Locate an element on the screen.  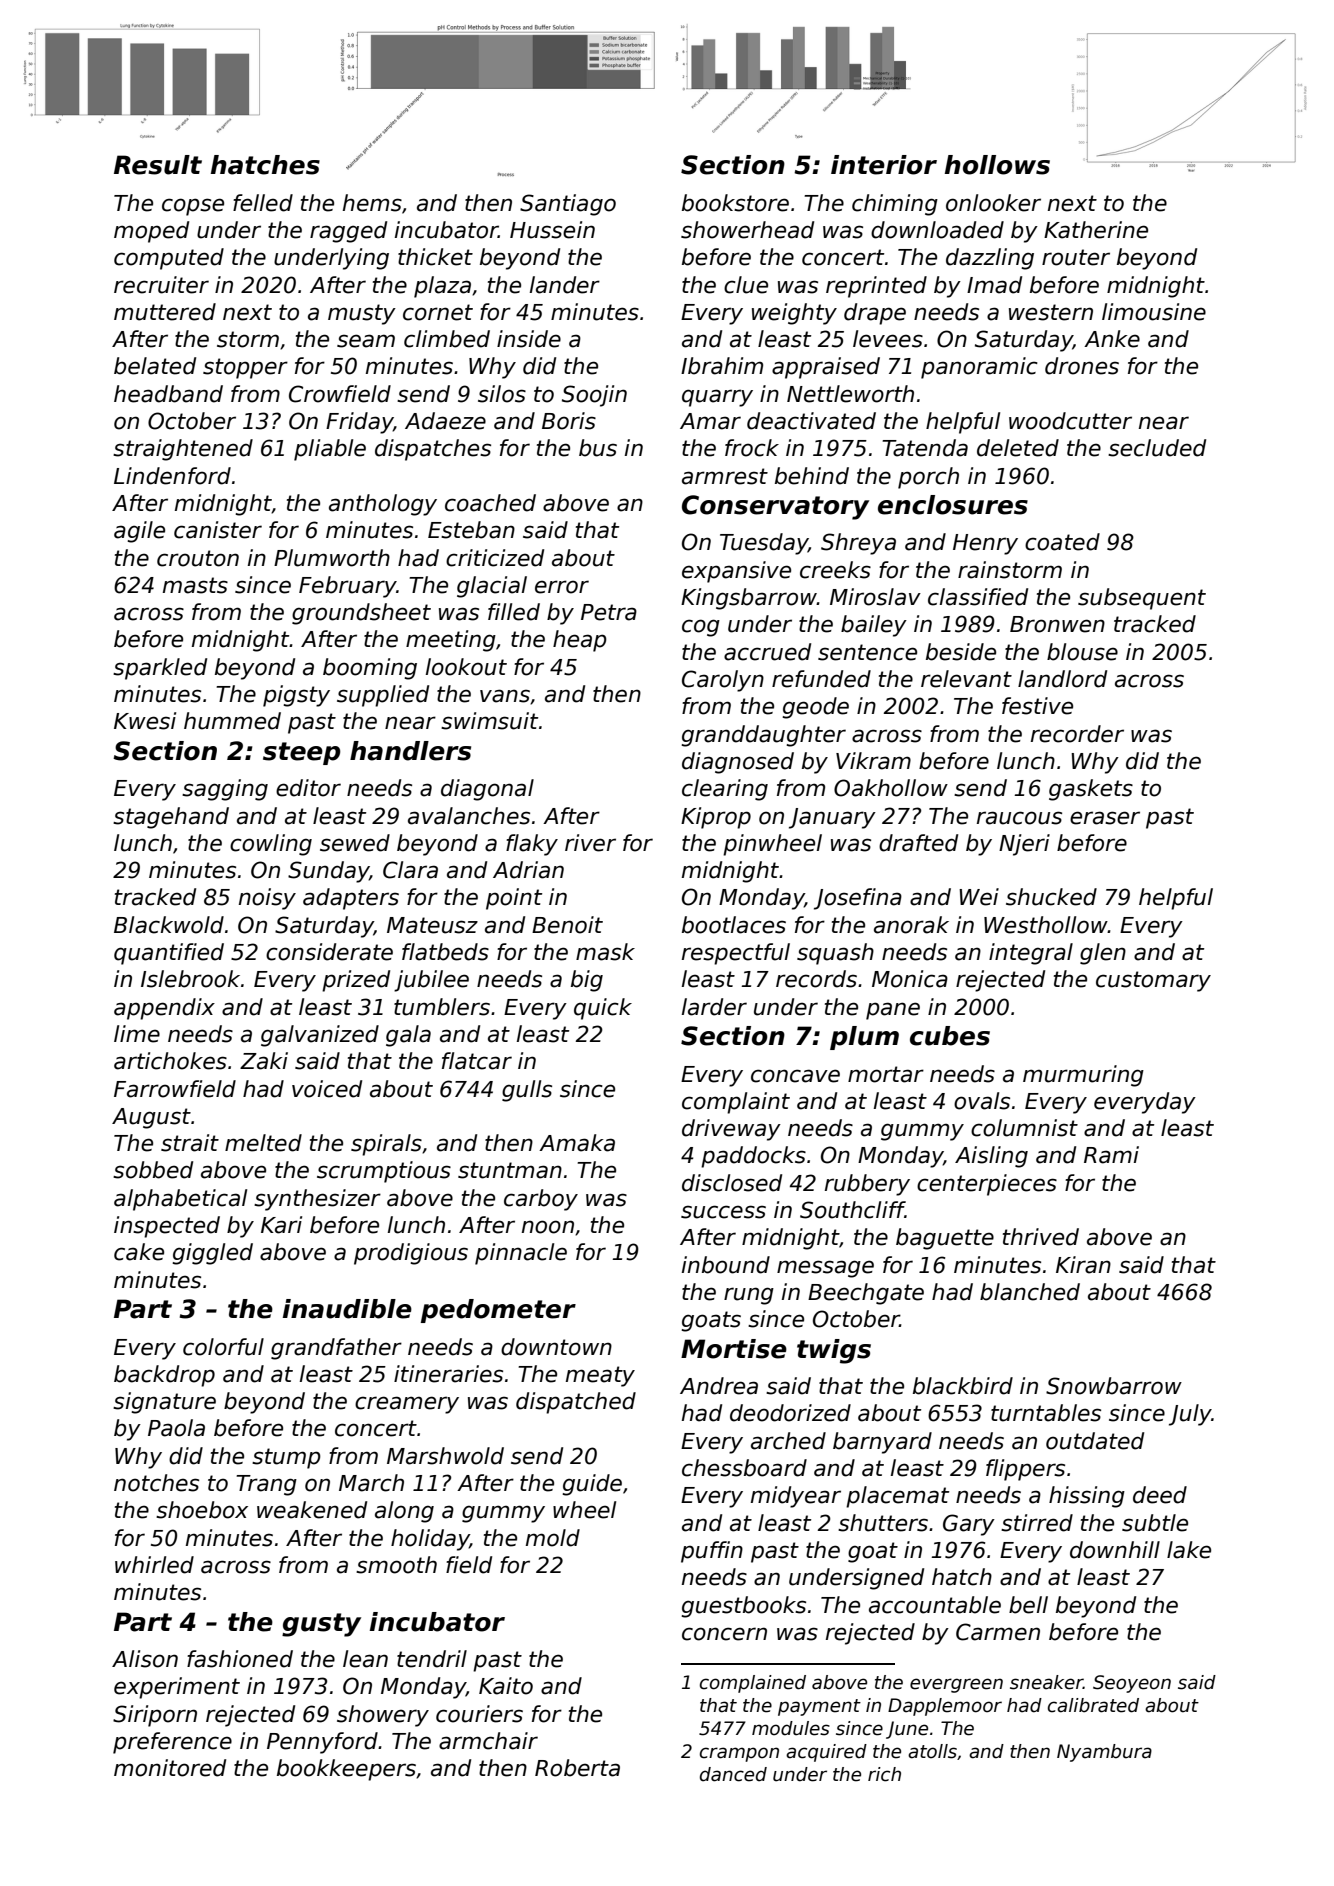
appendix is located at coordinates (164, 1009).
